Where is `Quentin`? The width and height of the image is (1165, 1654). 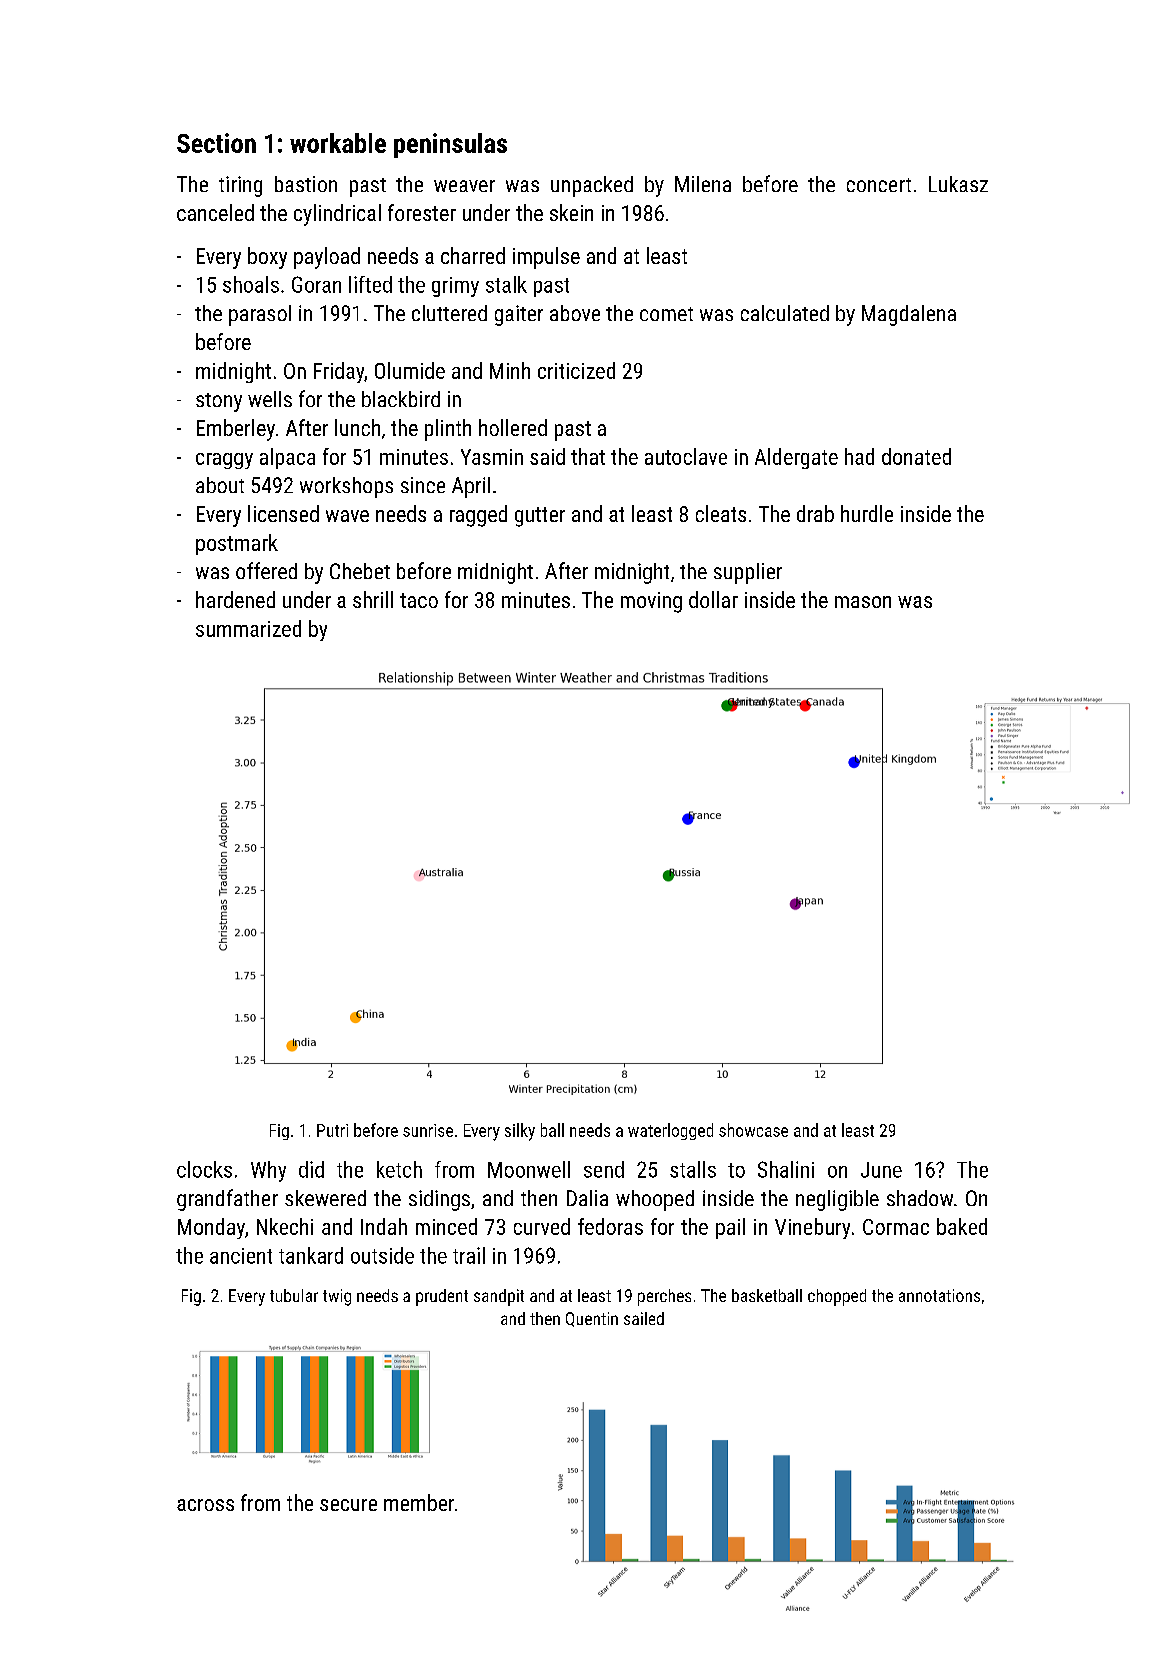 Quentin is located at coordinates (592, 1319).
